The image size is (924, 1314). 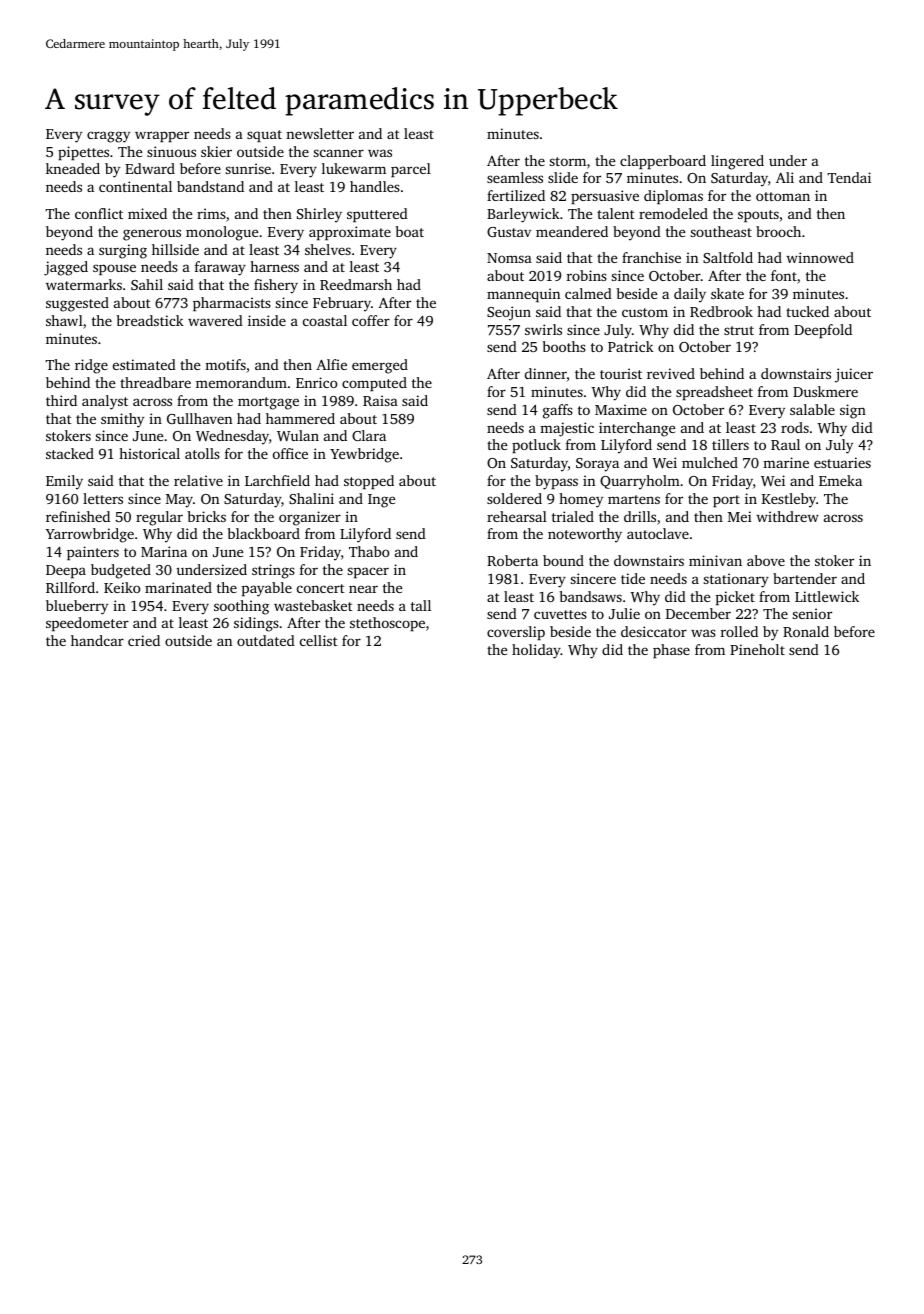 I want to click on shawl, so click(x=64, y=320).
